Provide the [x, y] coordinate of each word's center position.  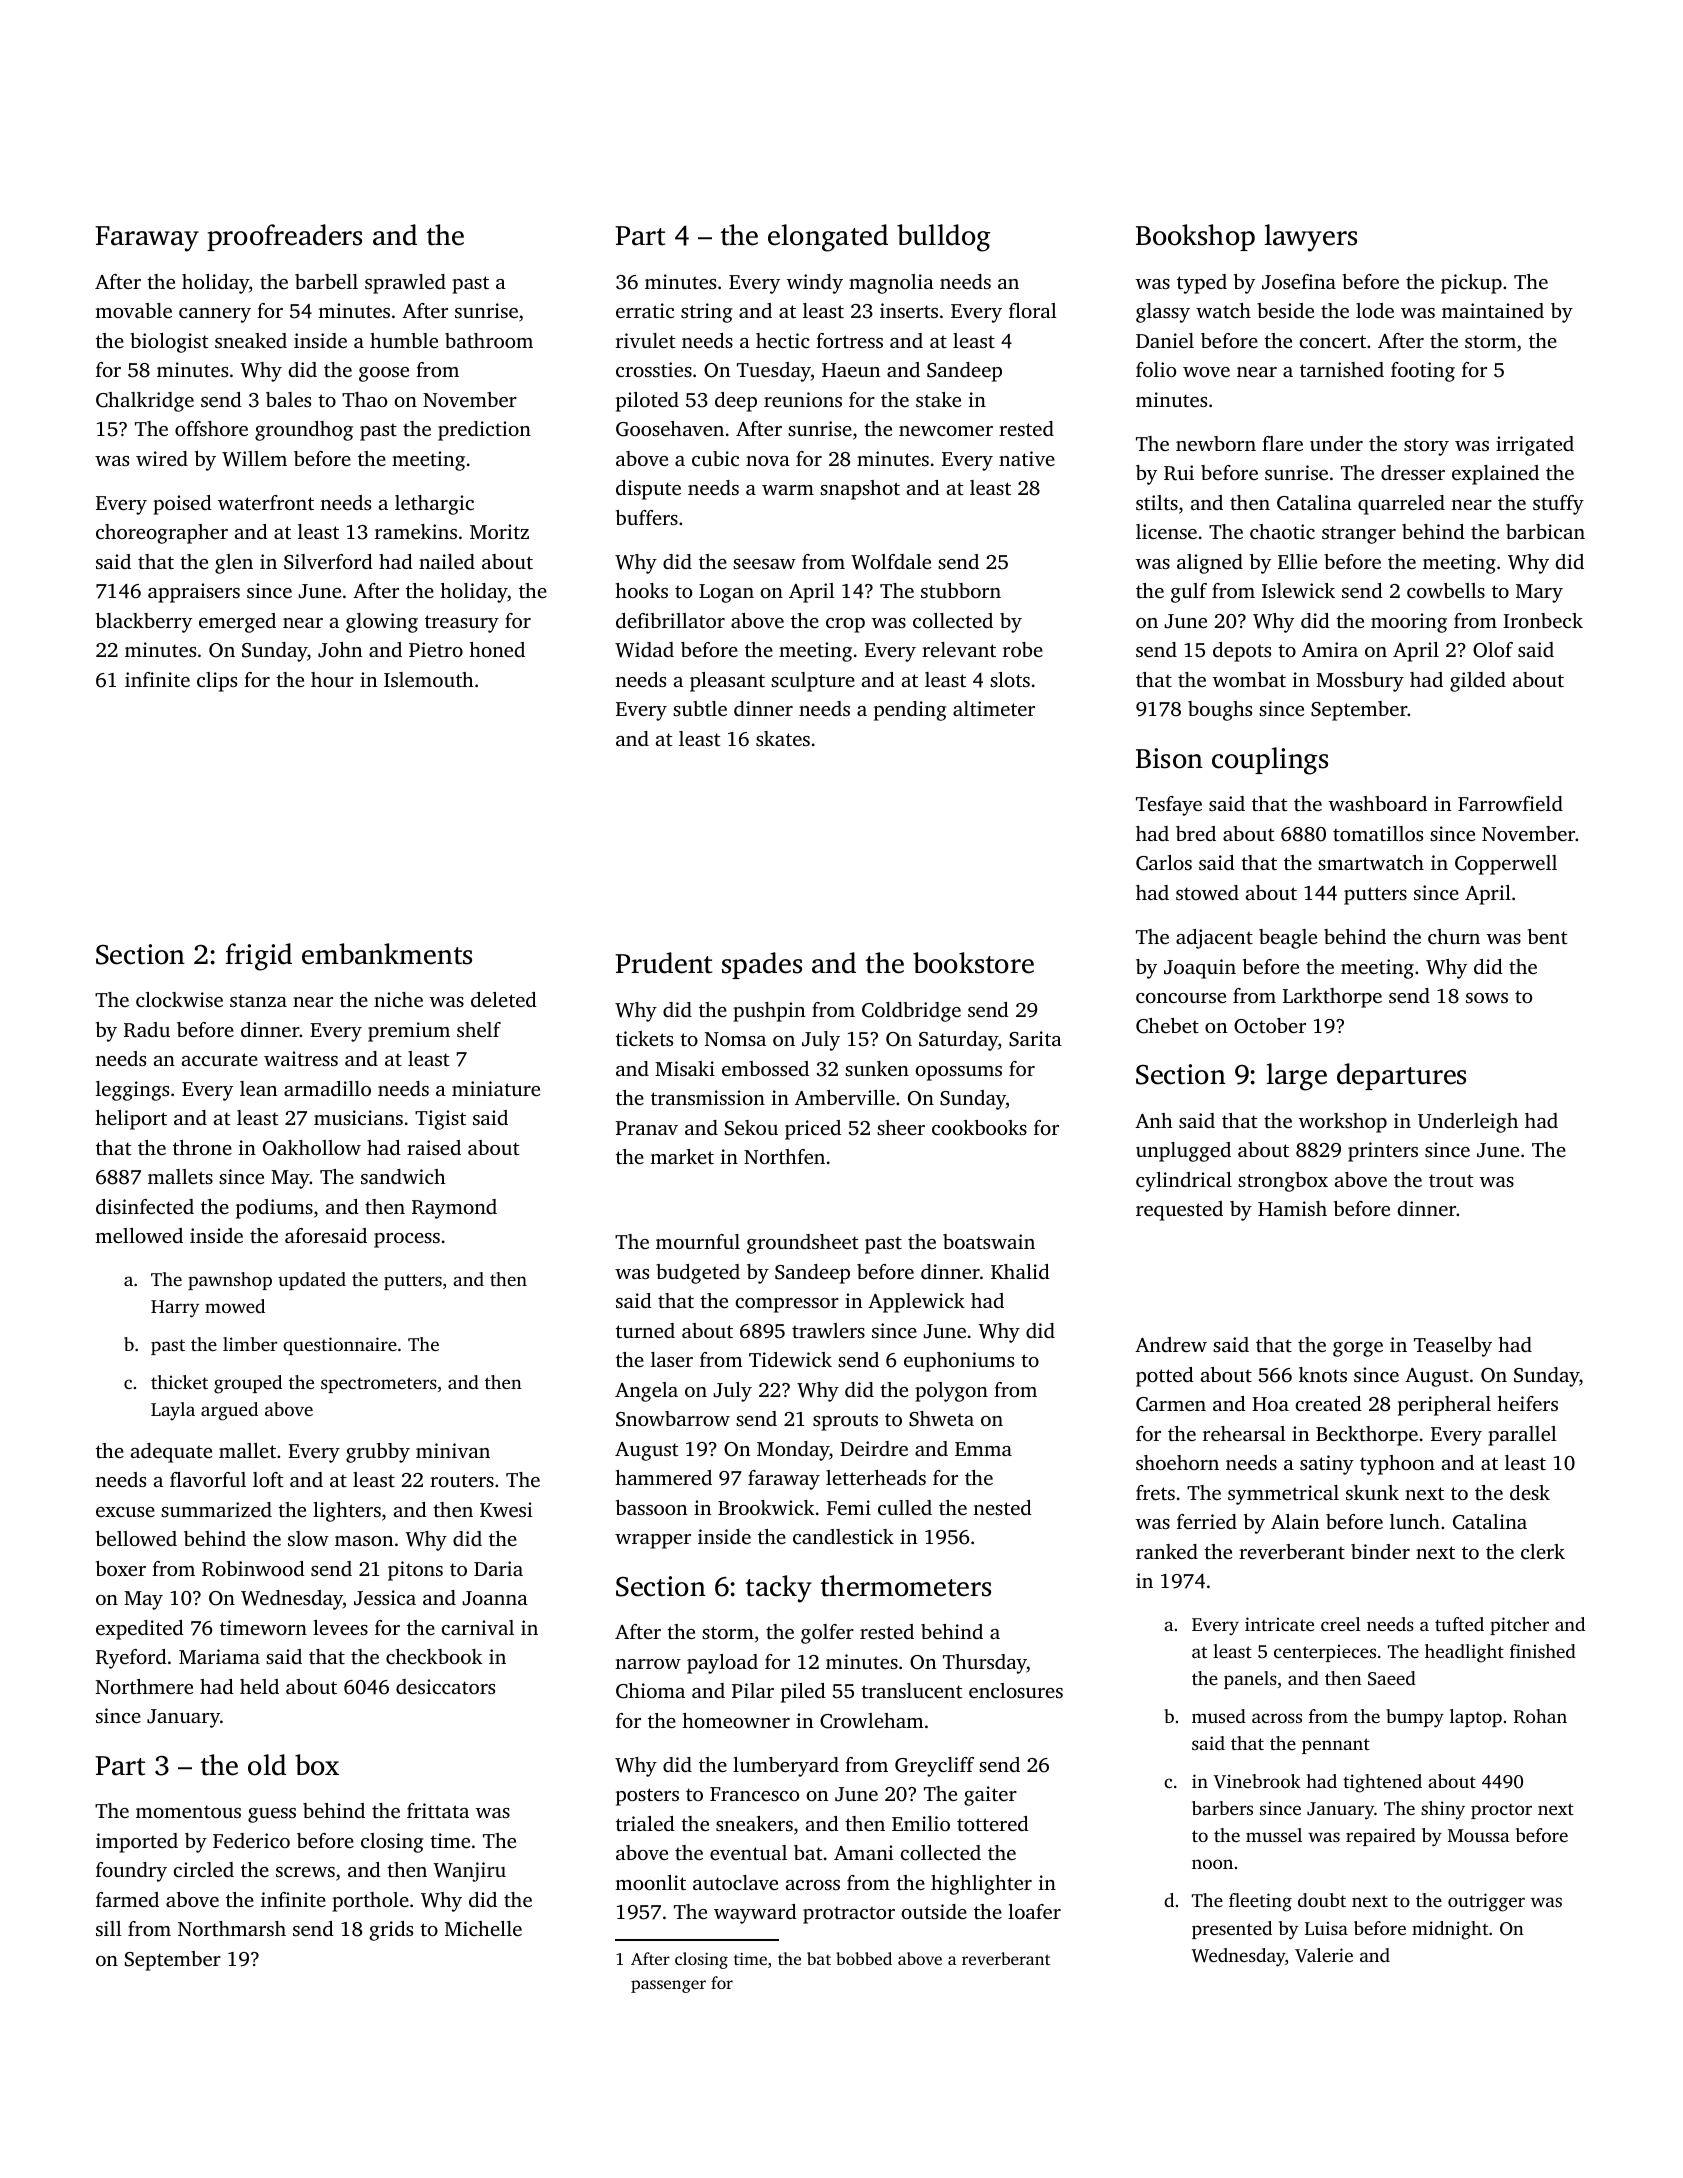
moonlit [650, 1882]
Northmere [144, 1686]
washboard [1378, 803]
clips [217, 682]
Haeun [851, 370]
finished [1543, 1651]
